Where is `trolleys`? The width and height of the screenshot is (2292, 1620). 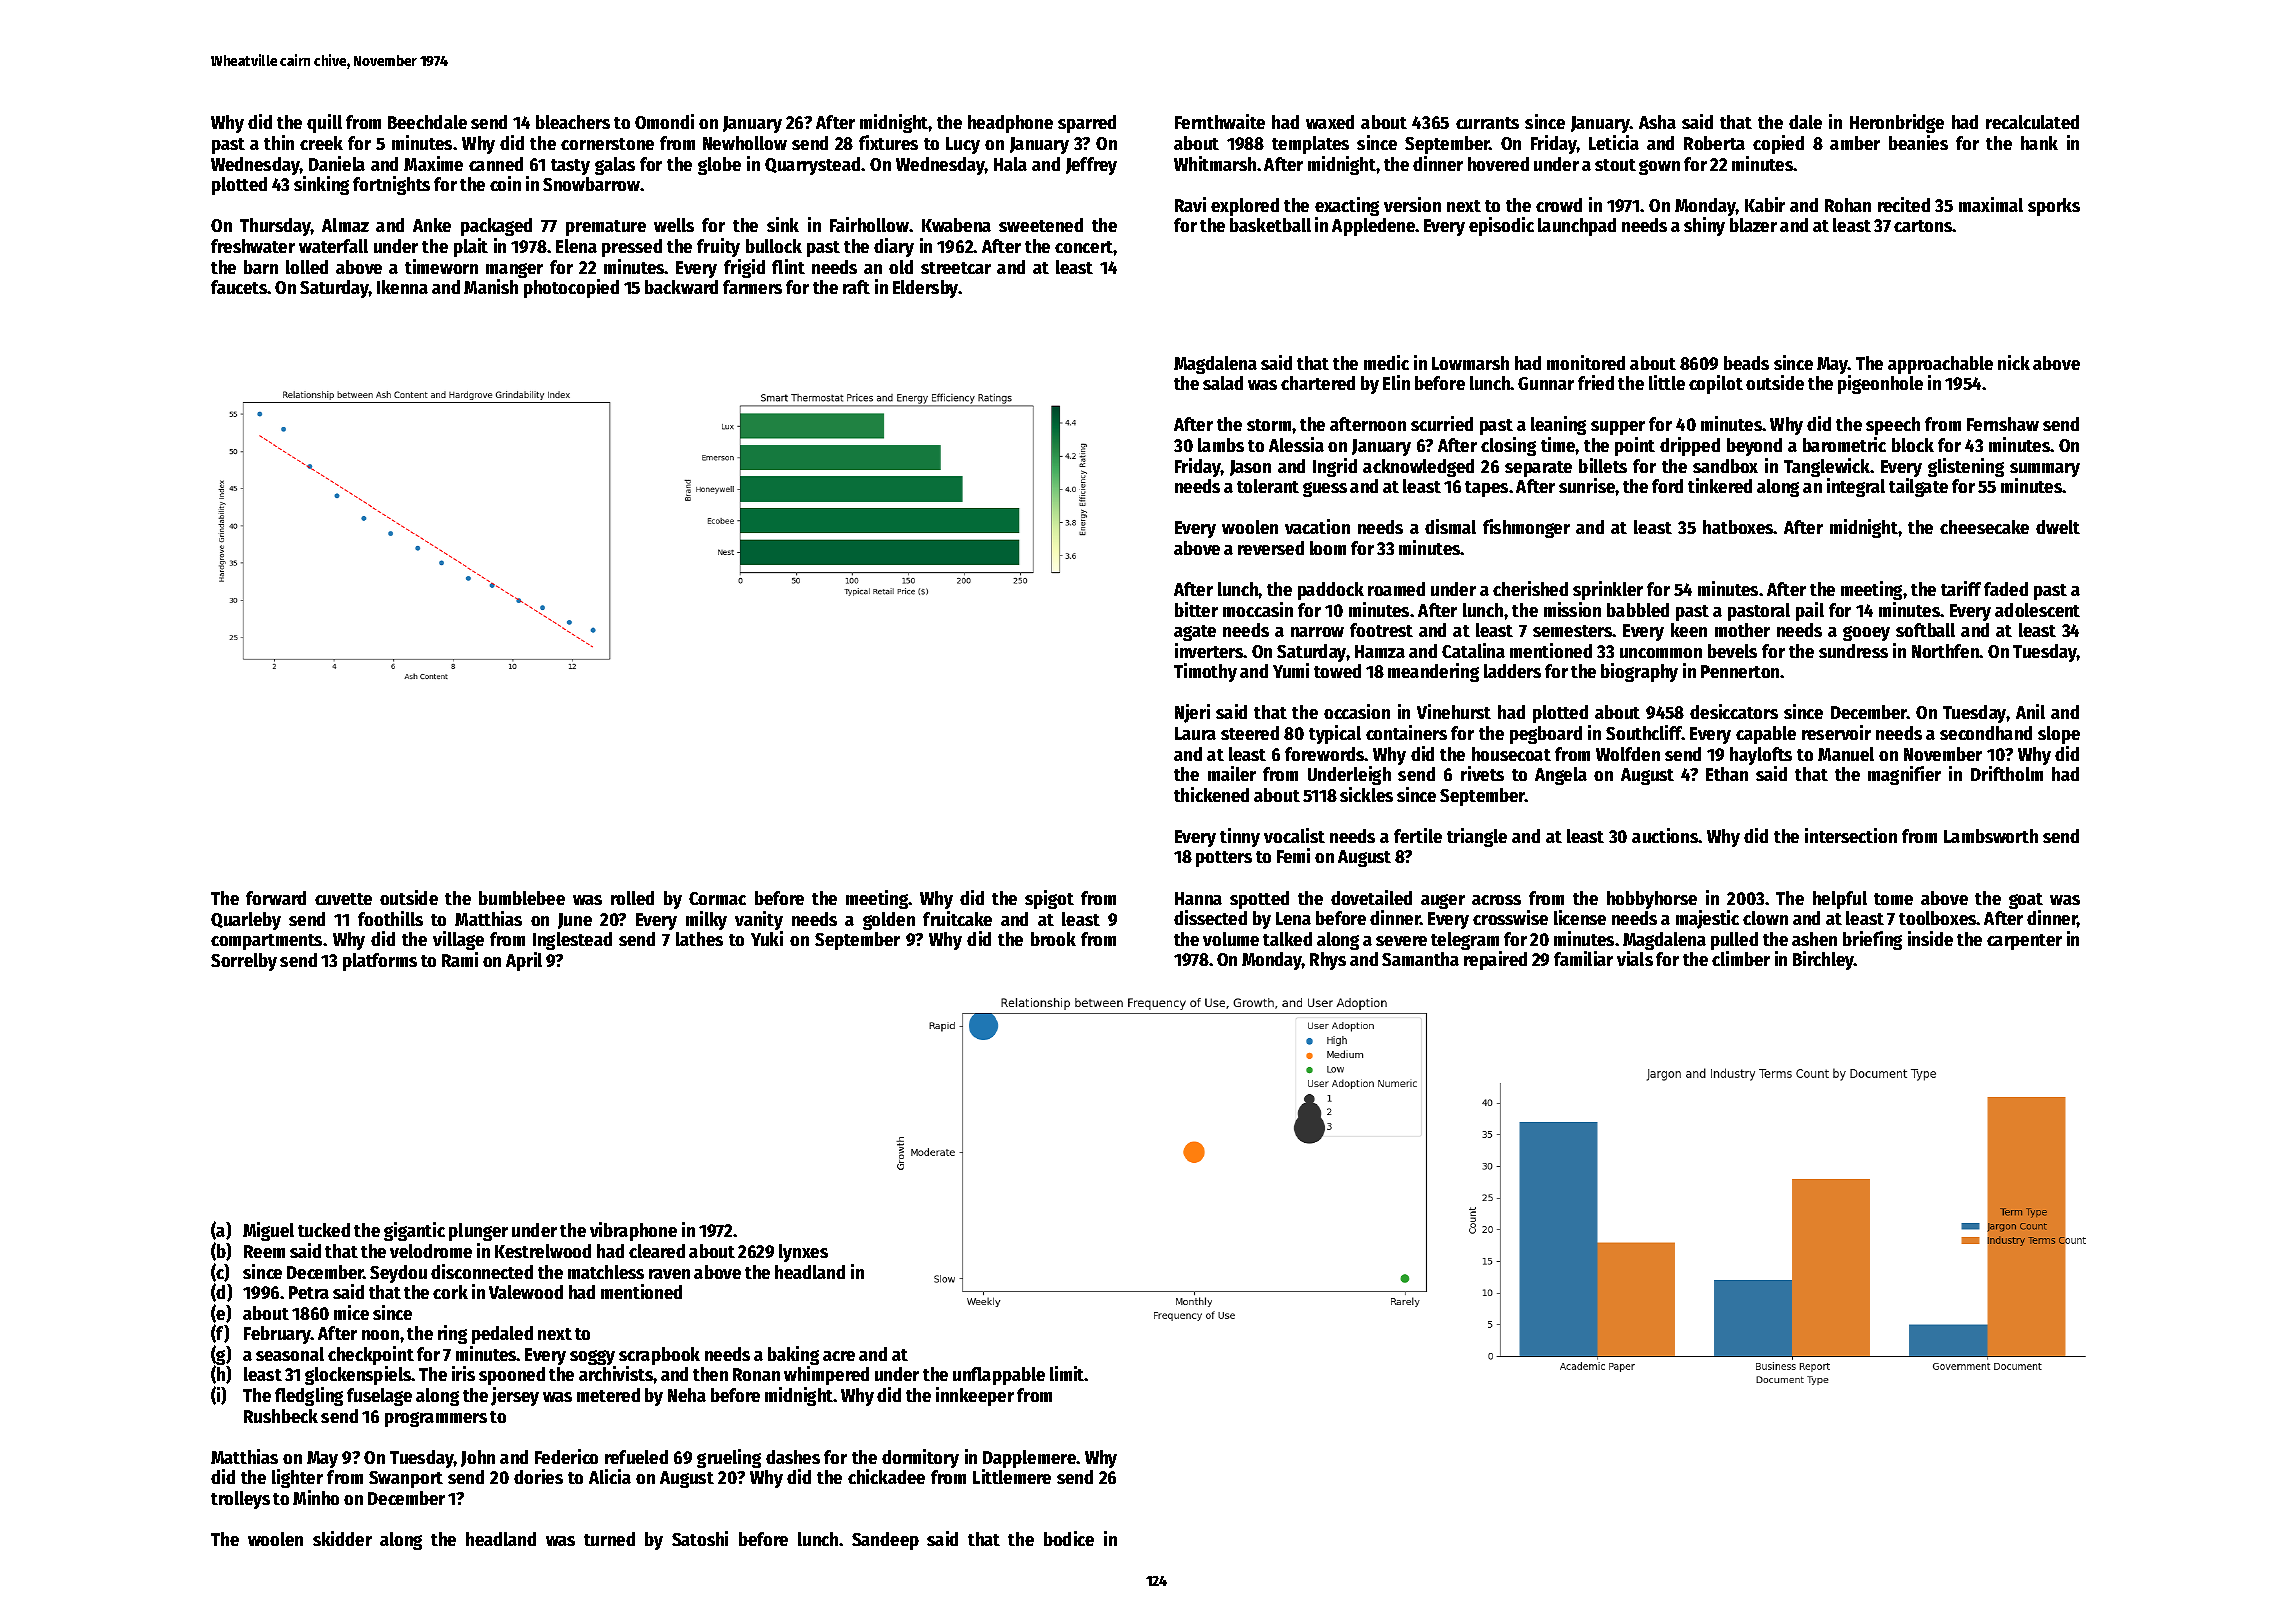 trolleys is located at coordinates (240, 1500).
